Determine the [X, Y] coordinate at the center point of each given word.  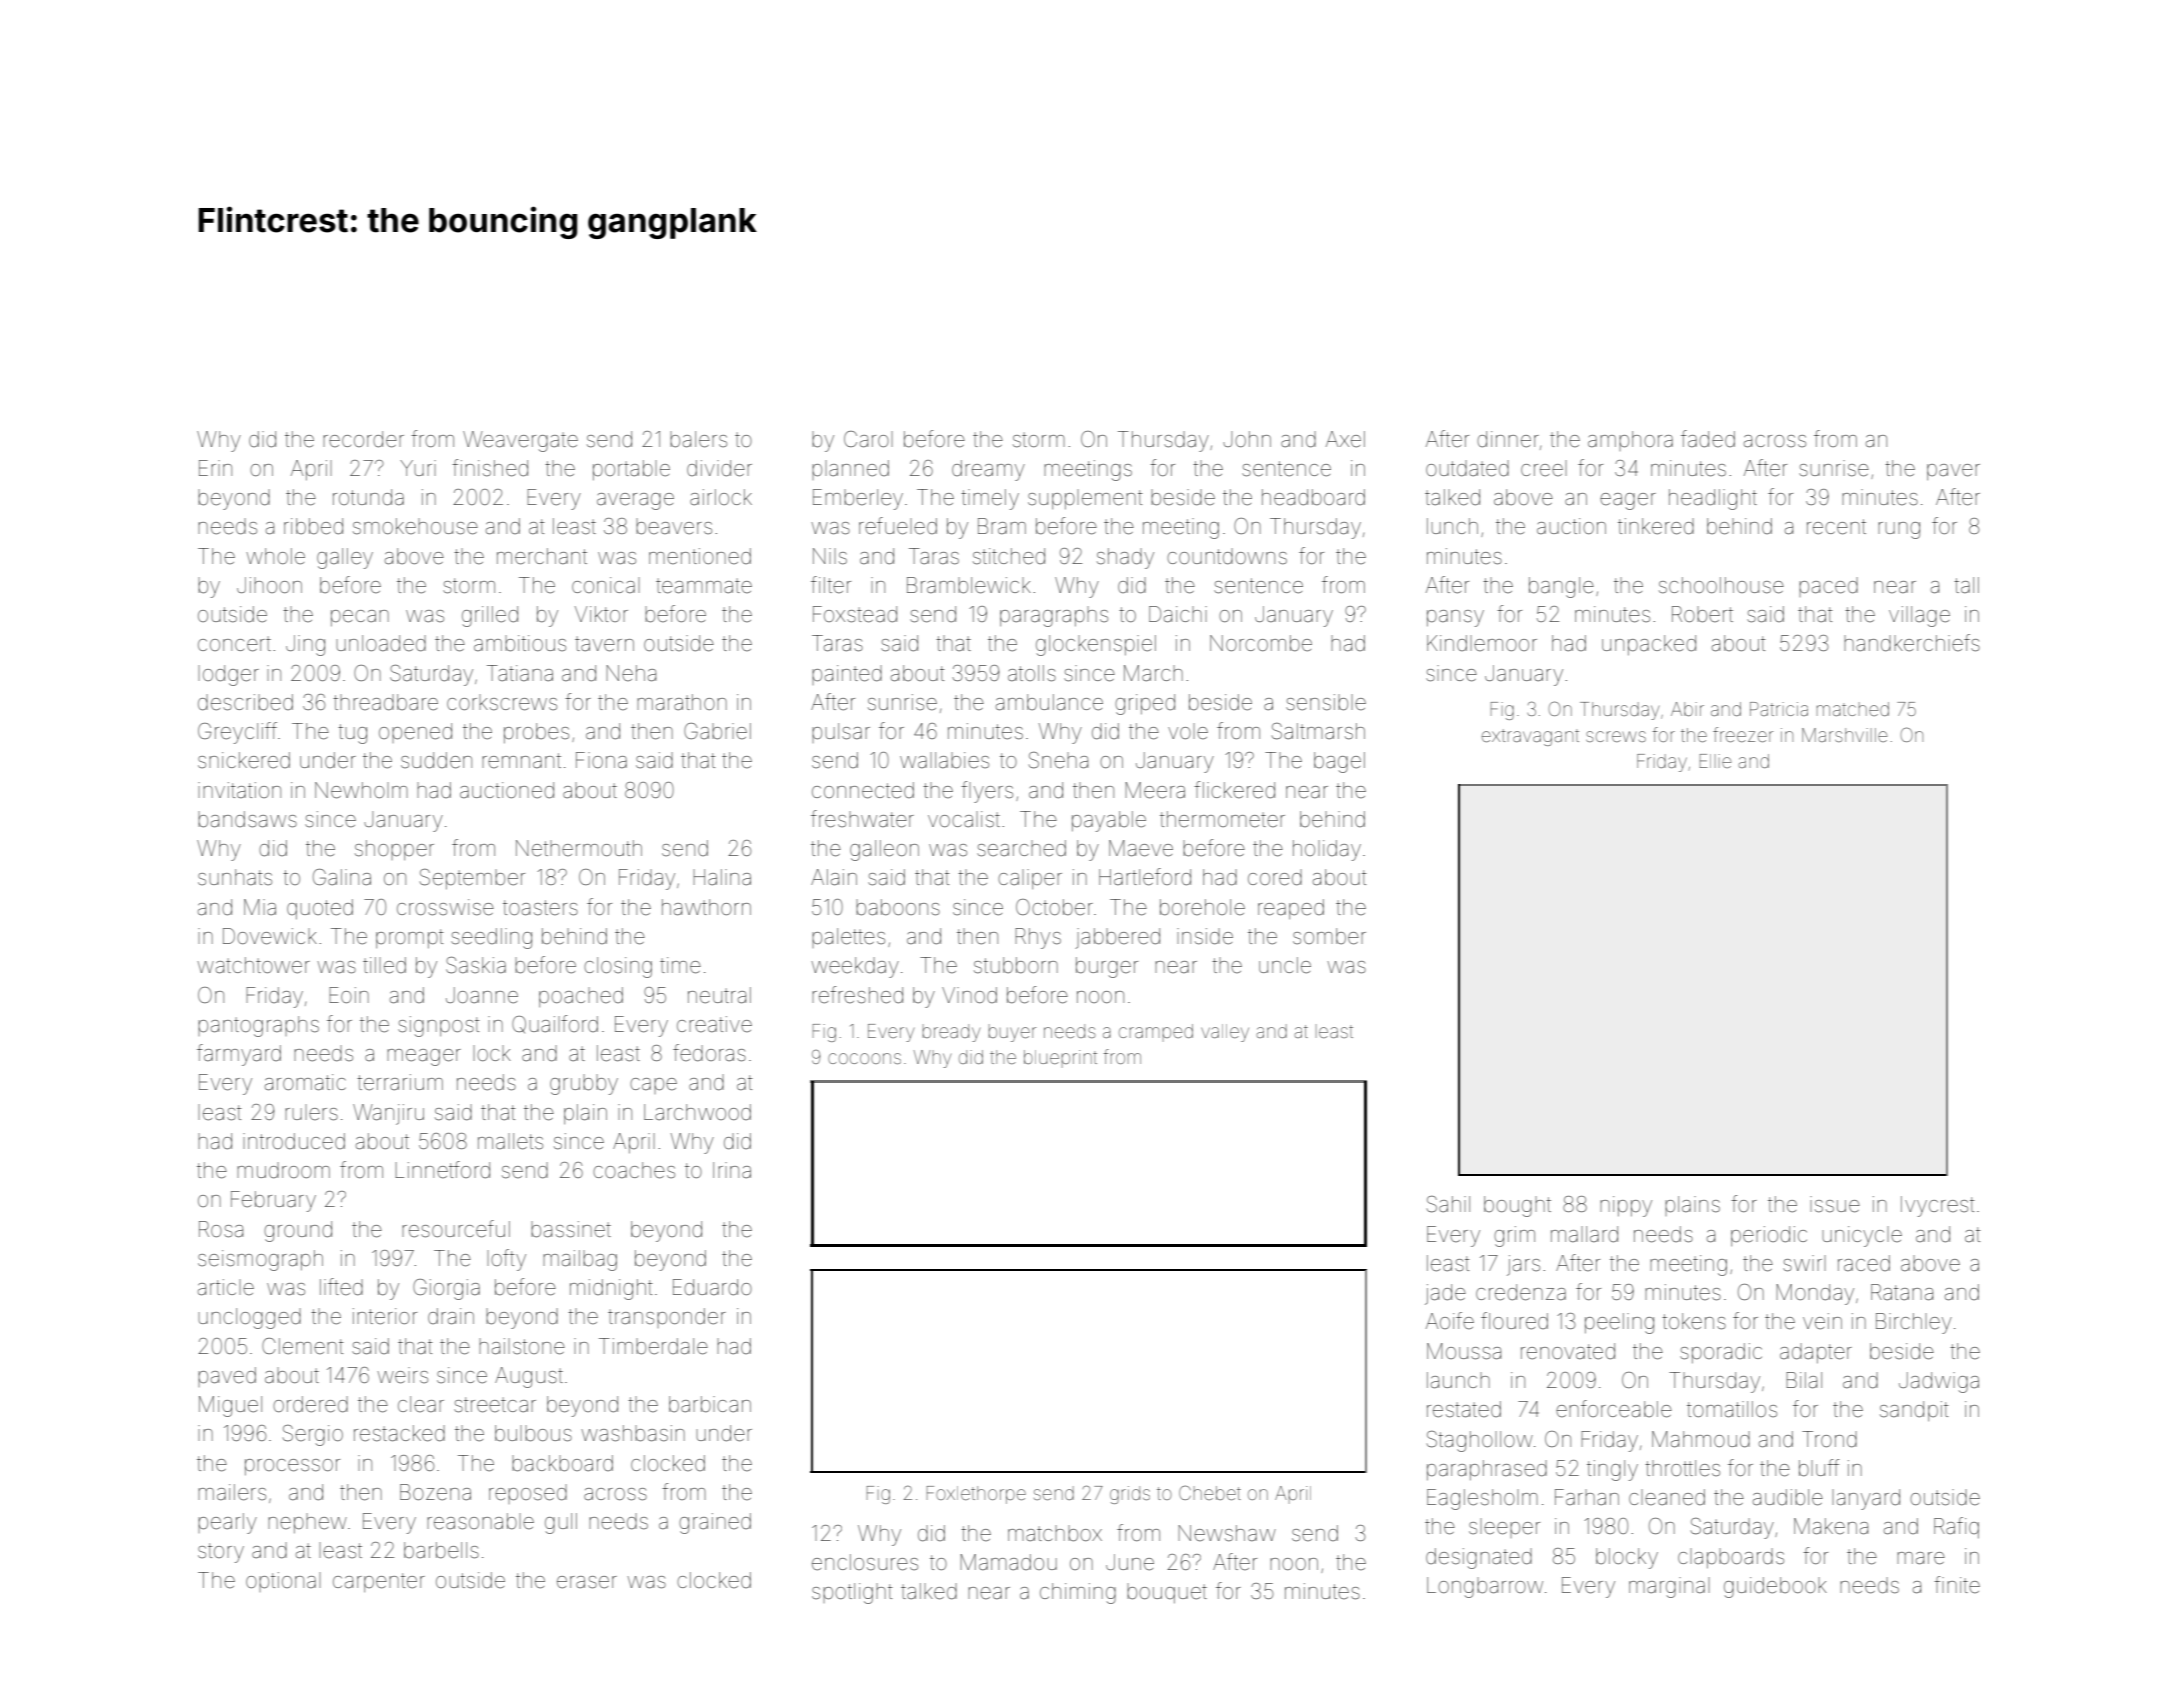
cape [653, 1086]
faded [1708, 439]
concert [234, 644]
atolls [1032, 673]
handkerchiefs [1912, 643]
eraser [587, 1582]
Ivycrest [1938, 1206]
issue [1835, 1204]
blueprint [1060, 1059]
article [226, 1287]
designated [1479, 1558]
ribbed [313, 526]
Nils [830, 556]
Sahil [1448, 1204]
